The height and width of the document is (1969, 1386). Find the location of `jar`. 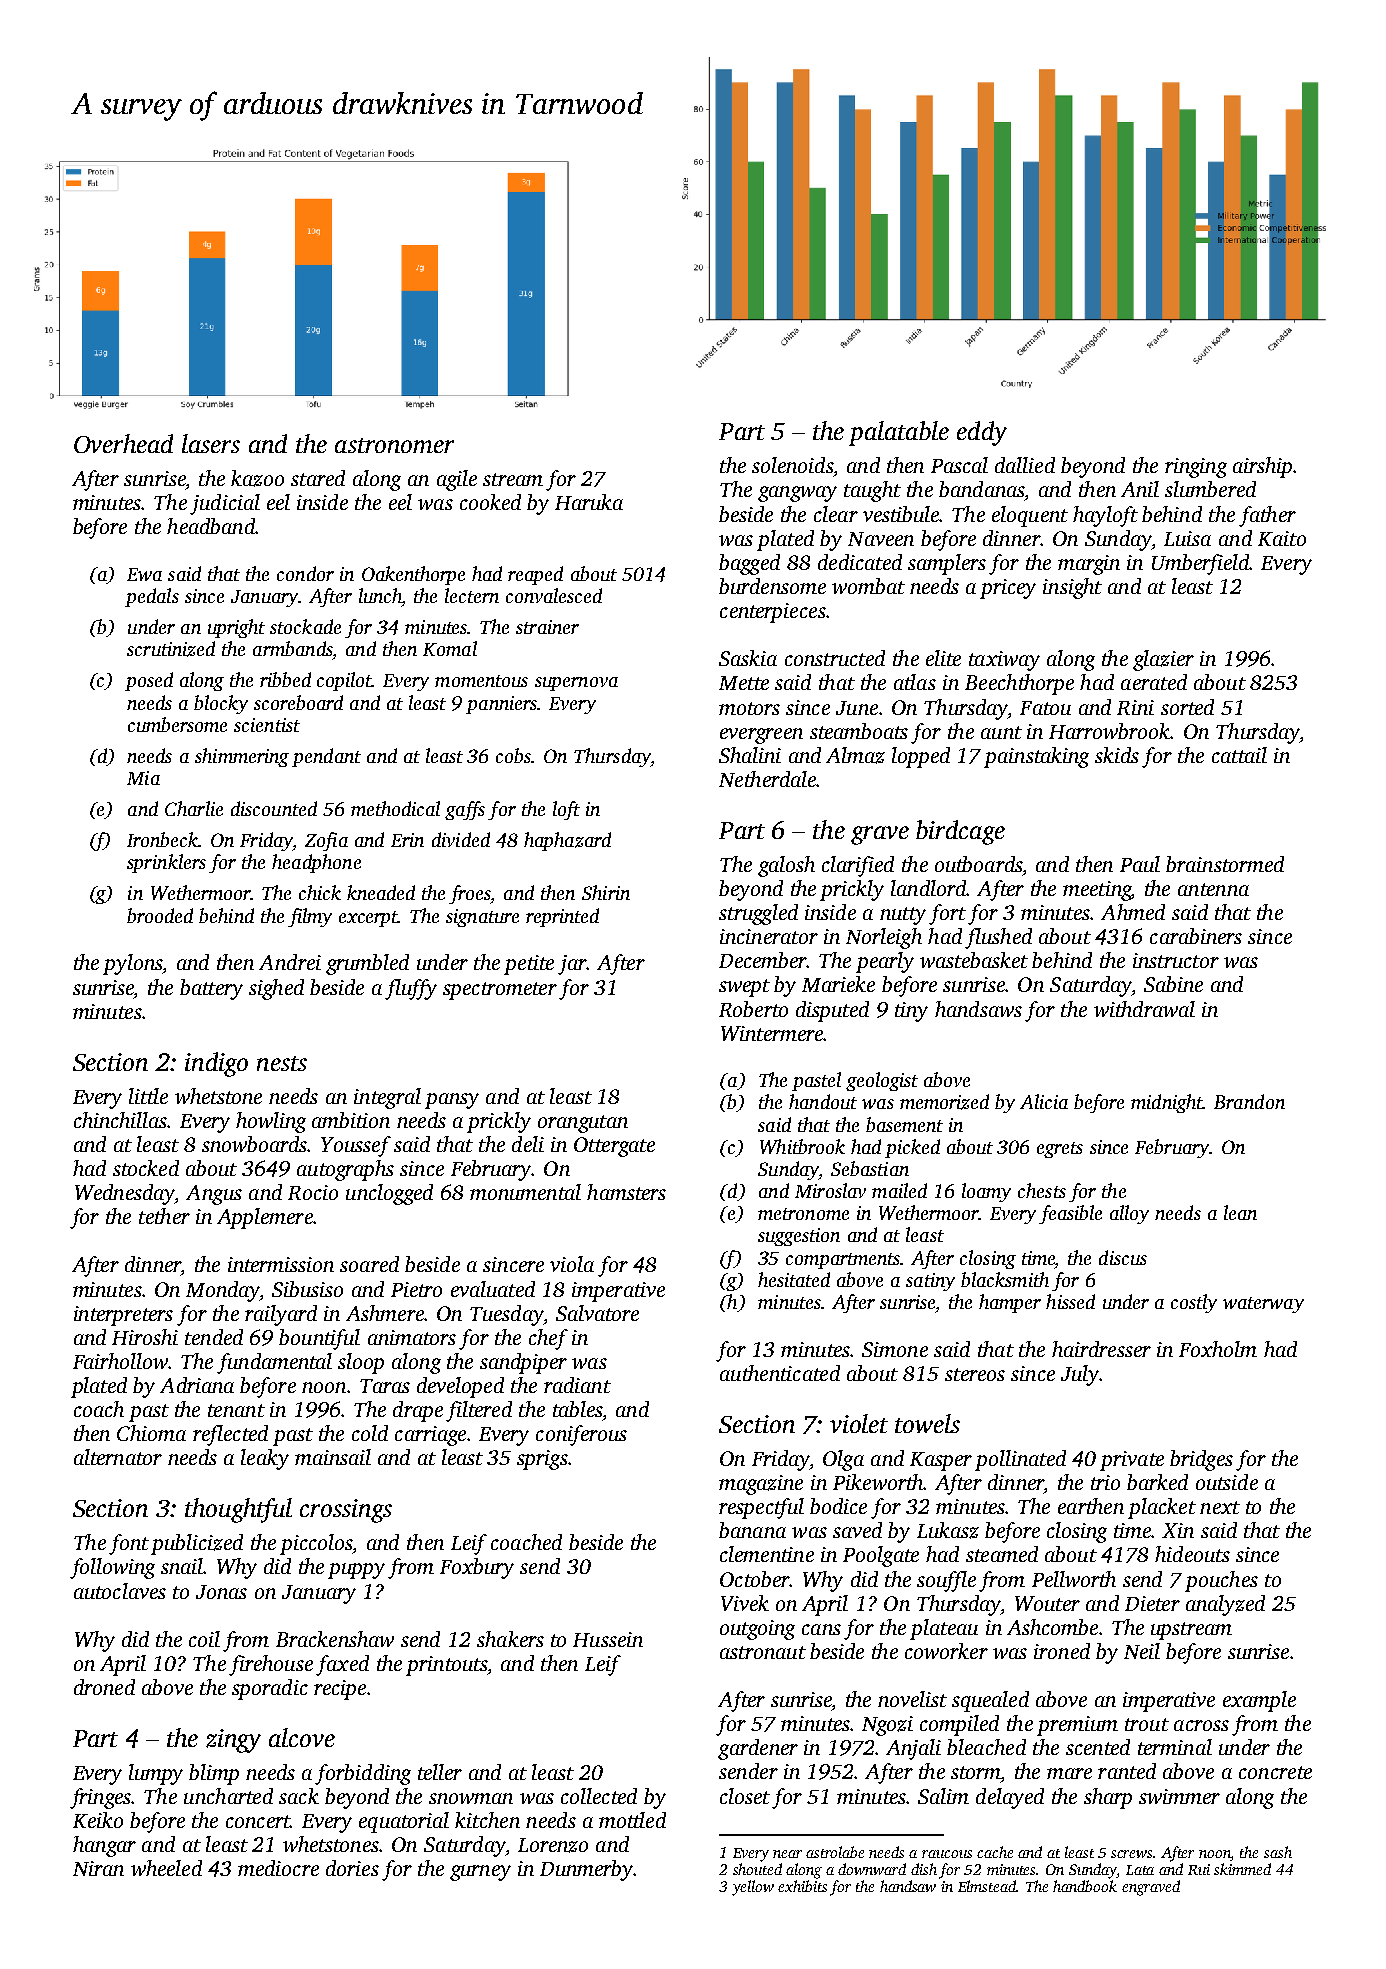

jar is located at coordinates (572, 965).
